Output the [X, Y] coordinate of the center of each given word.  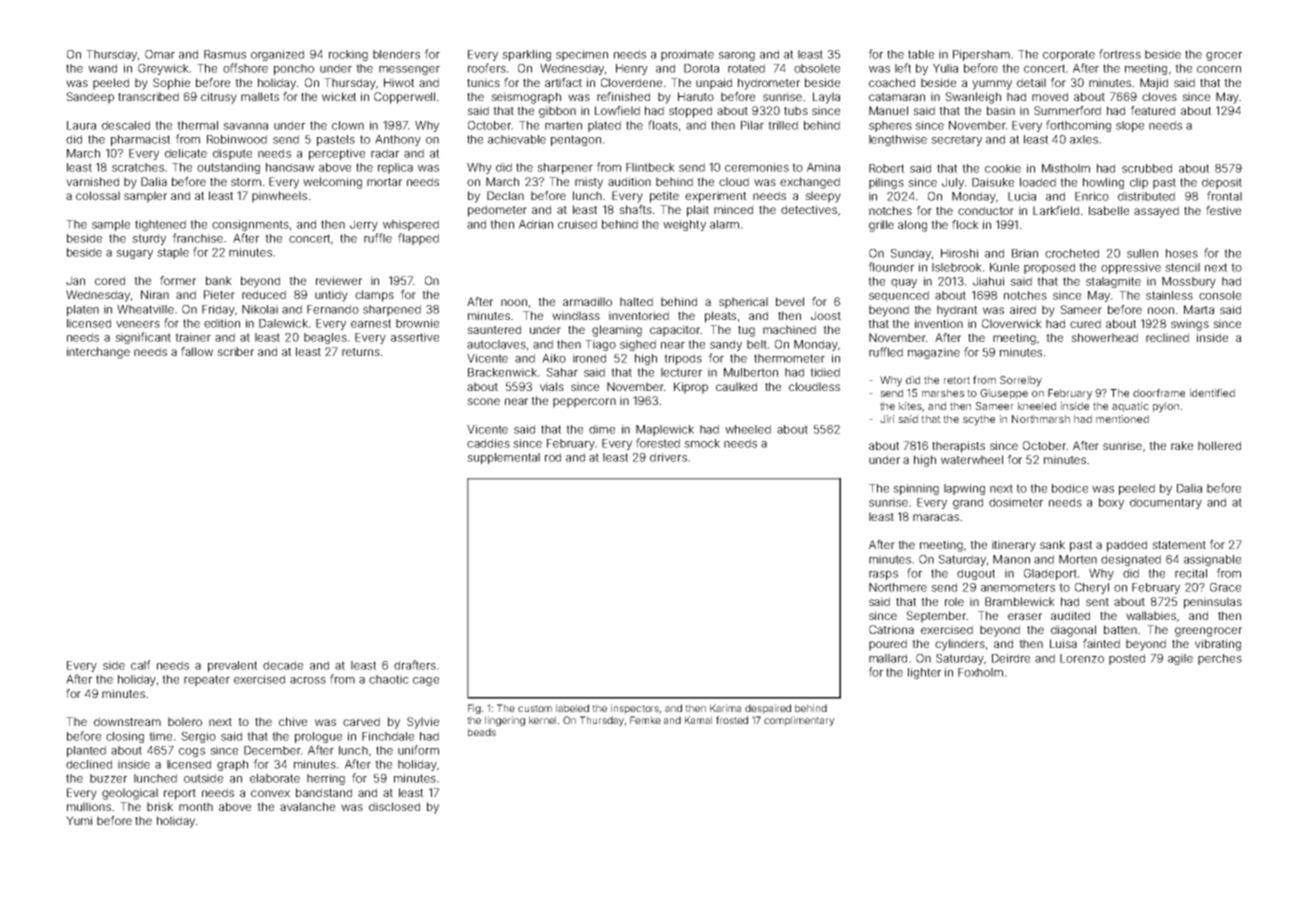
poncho [294, 69]
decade [283, 665]
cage [426, 681]
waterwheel [972, 459]
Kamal [698, 720]
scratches [138, 167]
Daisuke [993, 182]
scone [483, 401]
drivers [668, 457]
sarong [736, 56]
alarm [724, 224]
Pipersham [981, 55]
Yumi [79, 820]
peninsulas [1213, 603]
